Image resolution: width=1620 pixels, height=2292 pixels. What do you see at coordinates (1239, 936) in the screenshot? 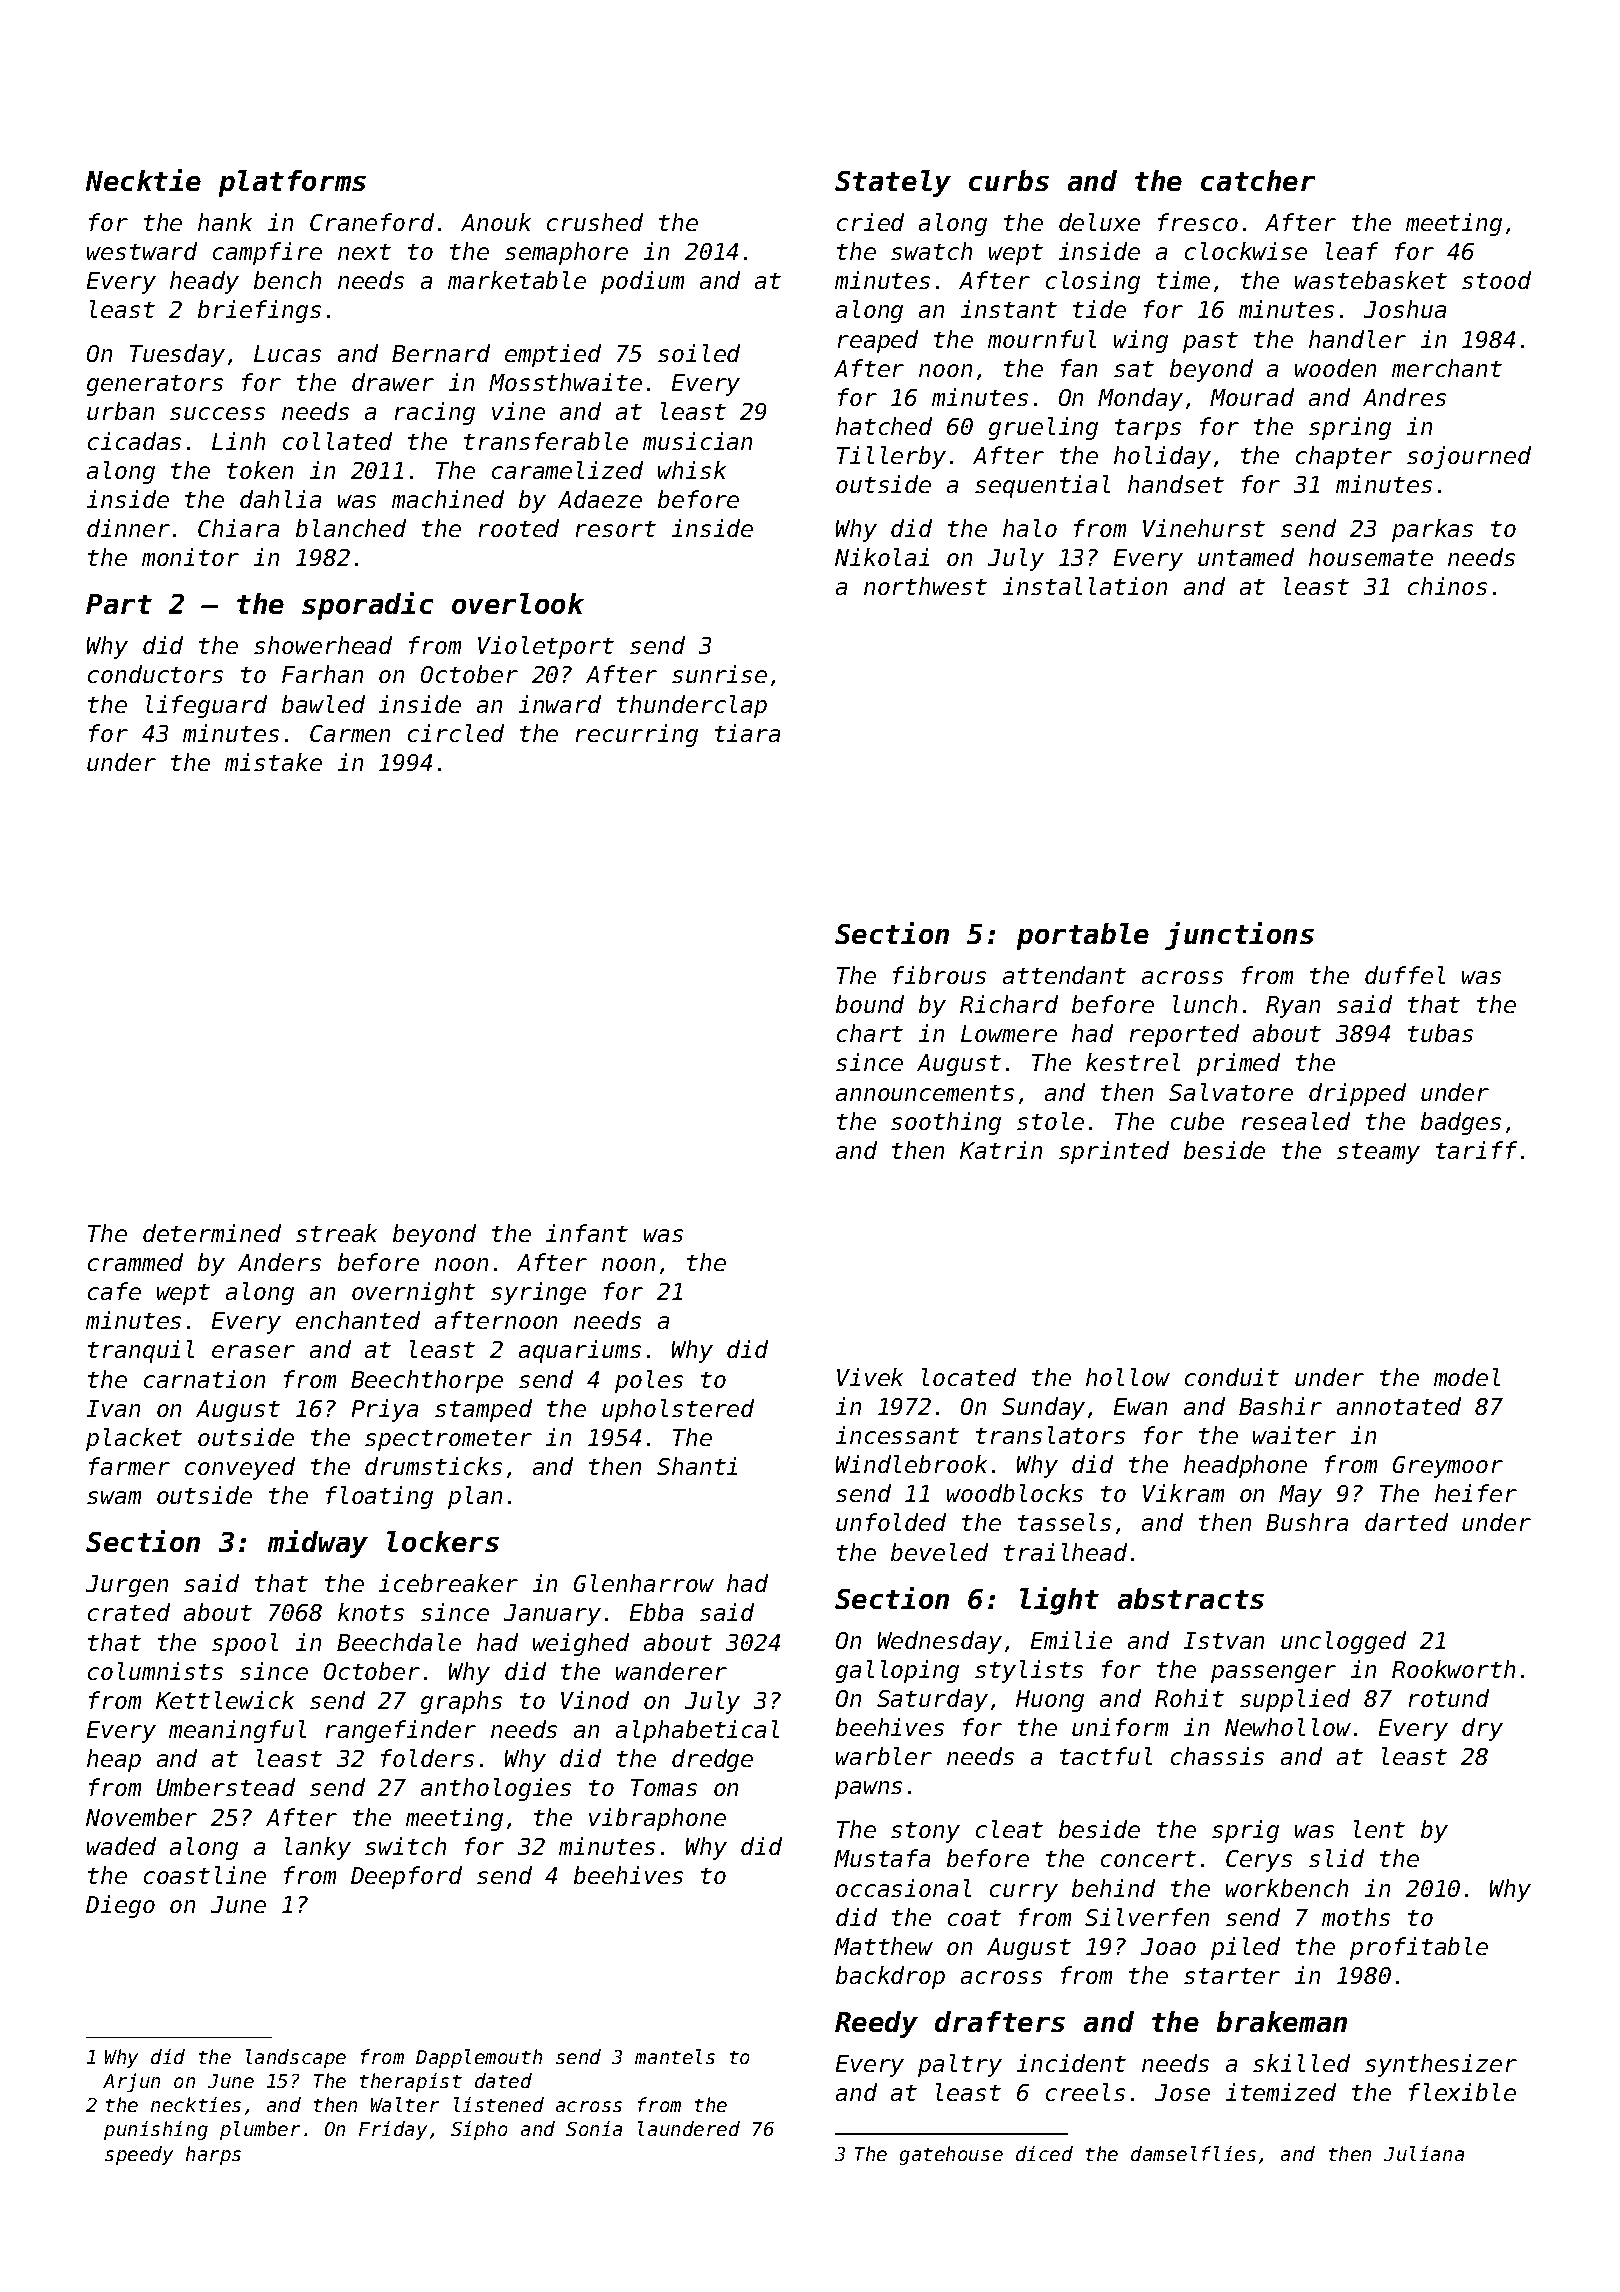
I see `junctions` at bounding box center [1239, 936].
